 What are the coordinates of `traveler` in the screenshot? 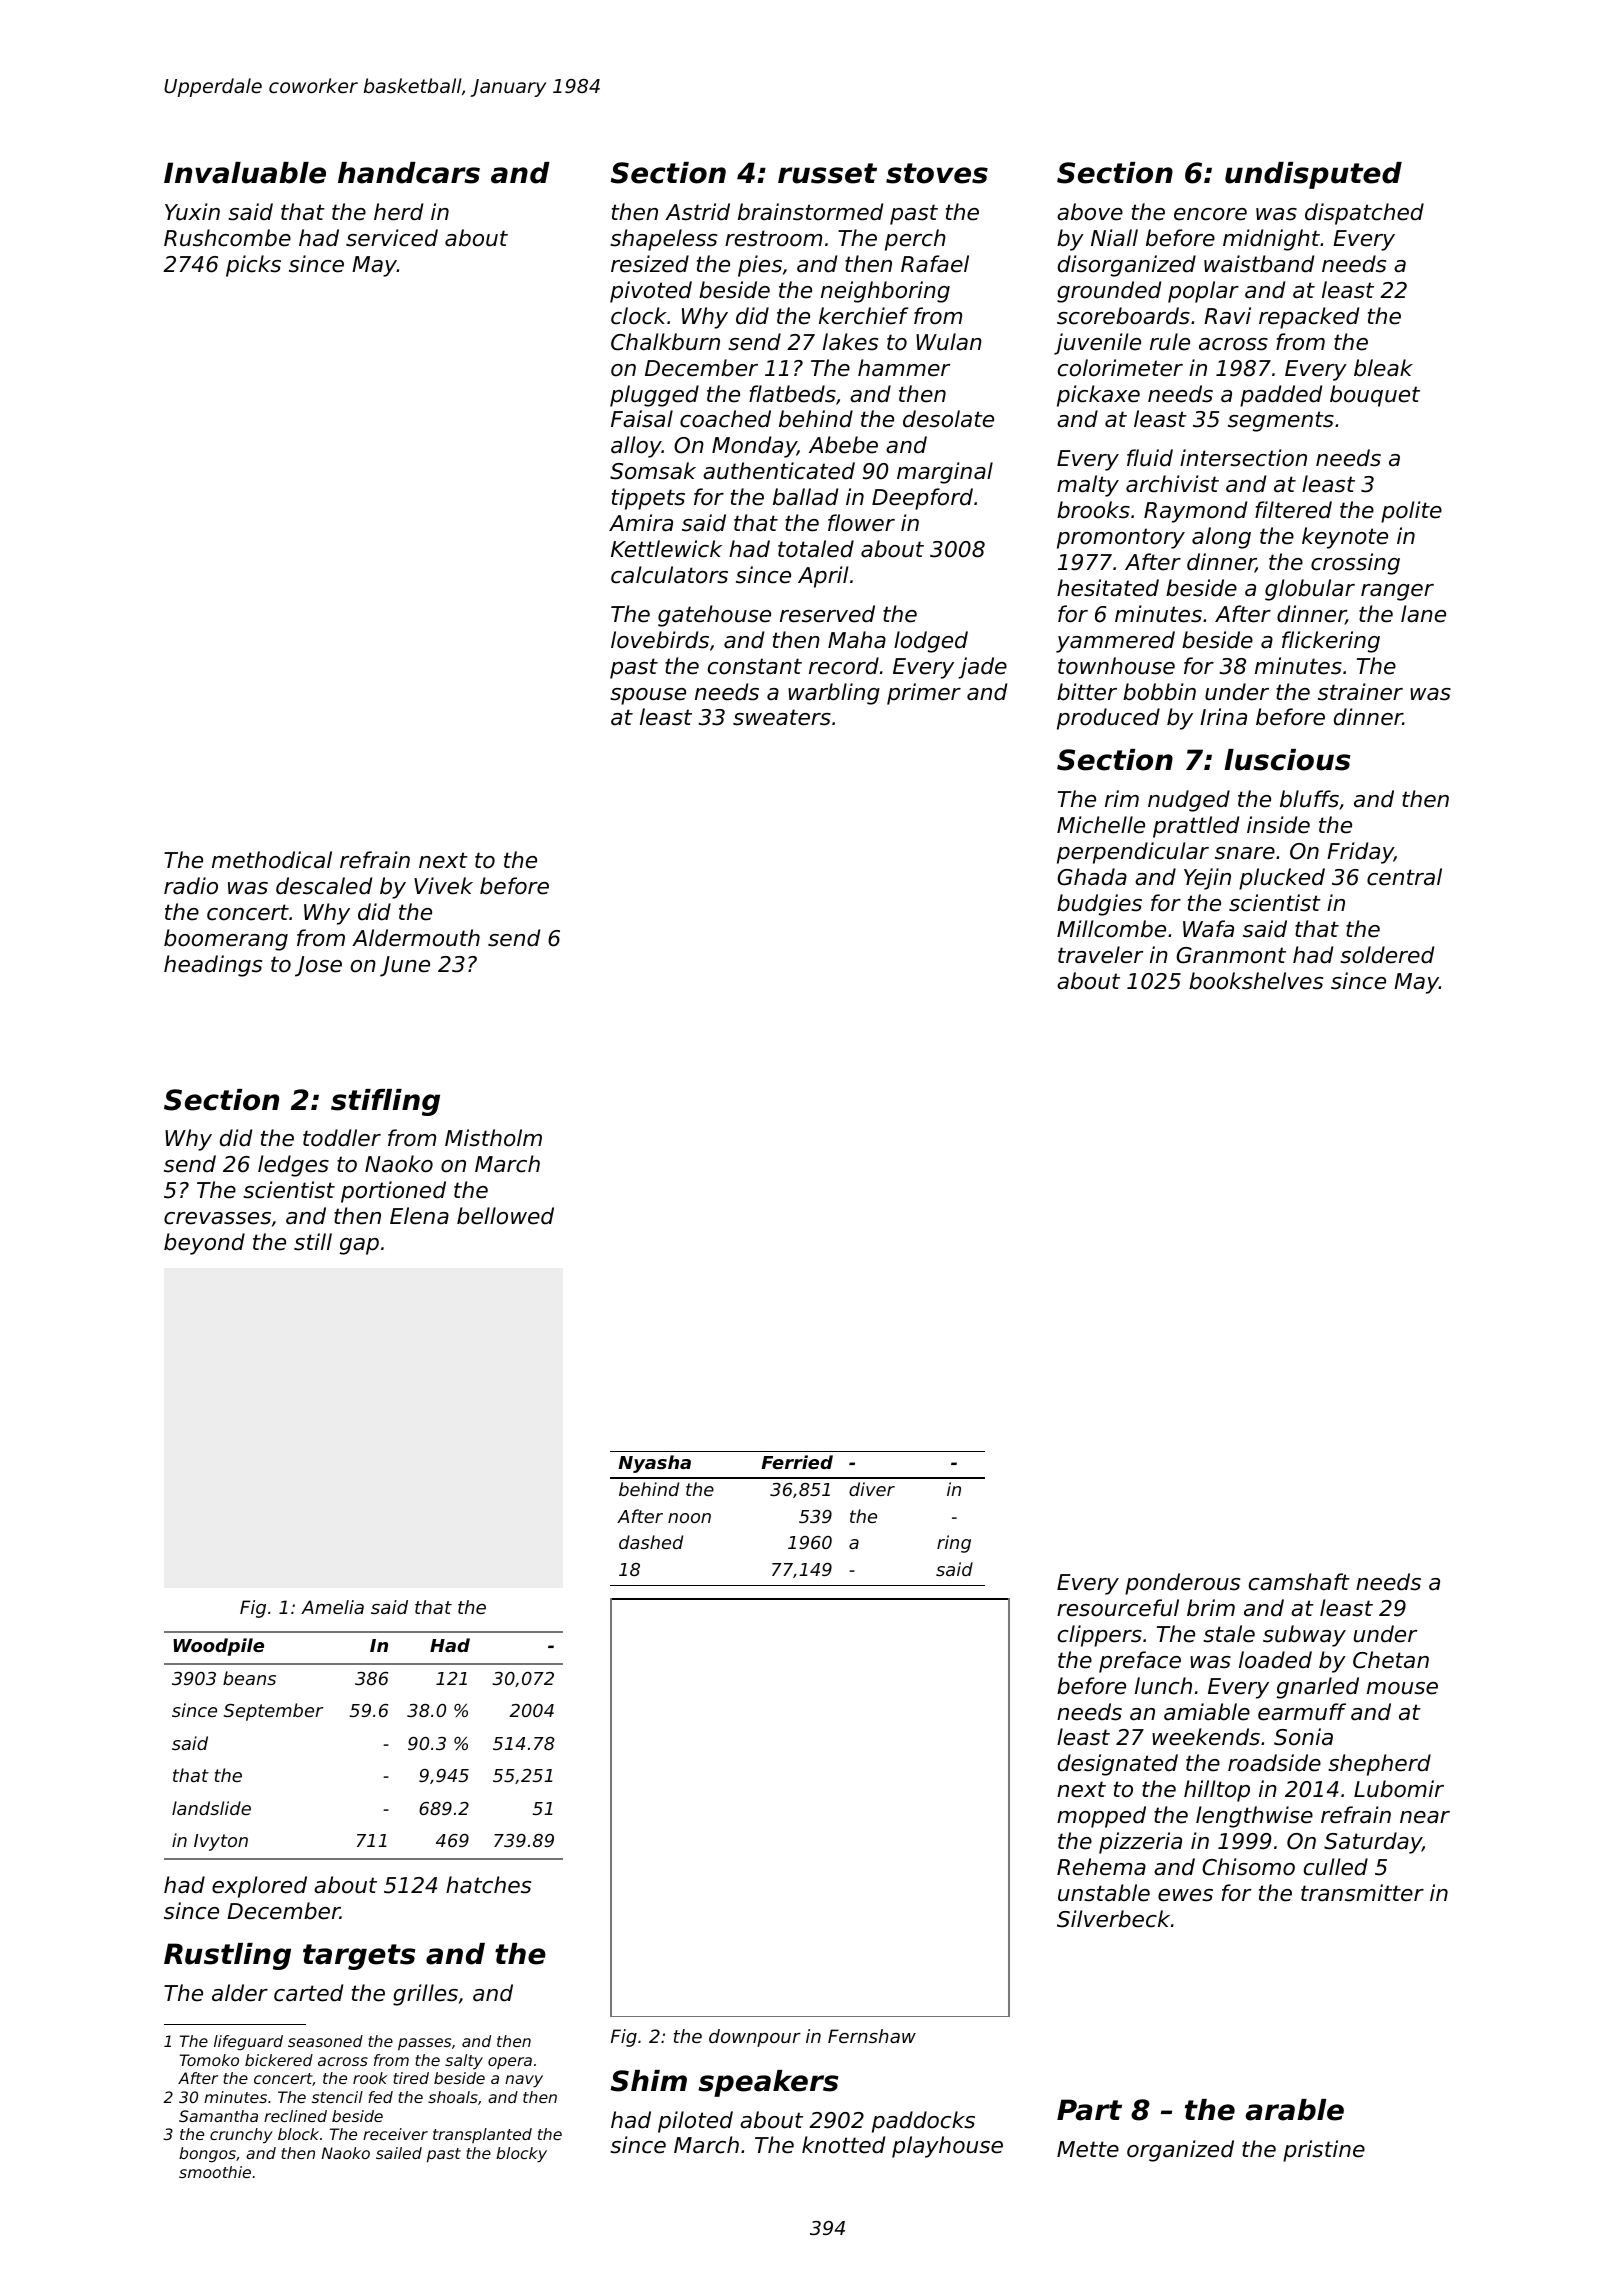 It's located at (1100, 955).
